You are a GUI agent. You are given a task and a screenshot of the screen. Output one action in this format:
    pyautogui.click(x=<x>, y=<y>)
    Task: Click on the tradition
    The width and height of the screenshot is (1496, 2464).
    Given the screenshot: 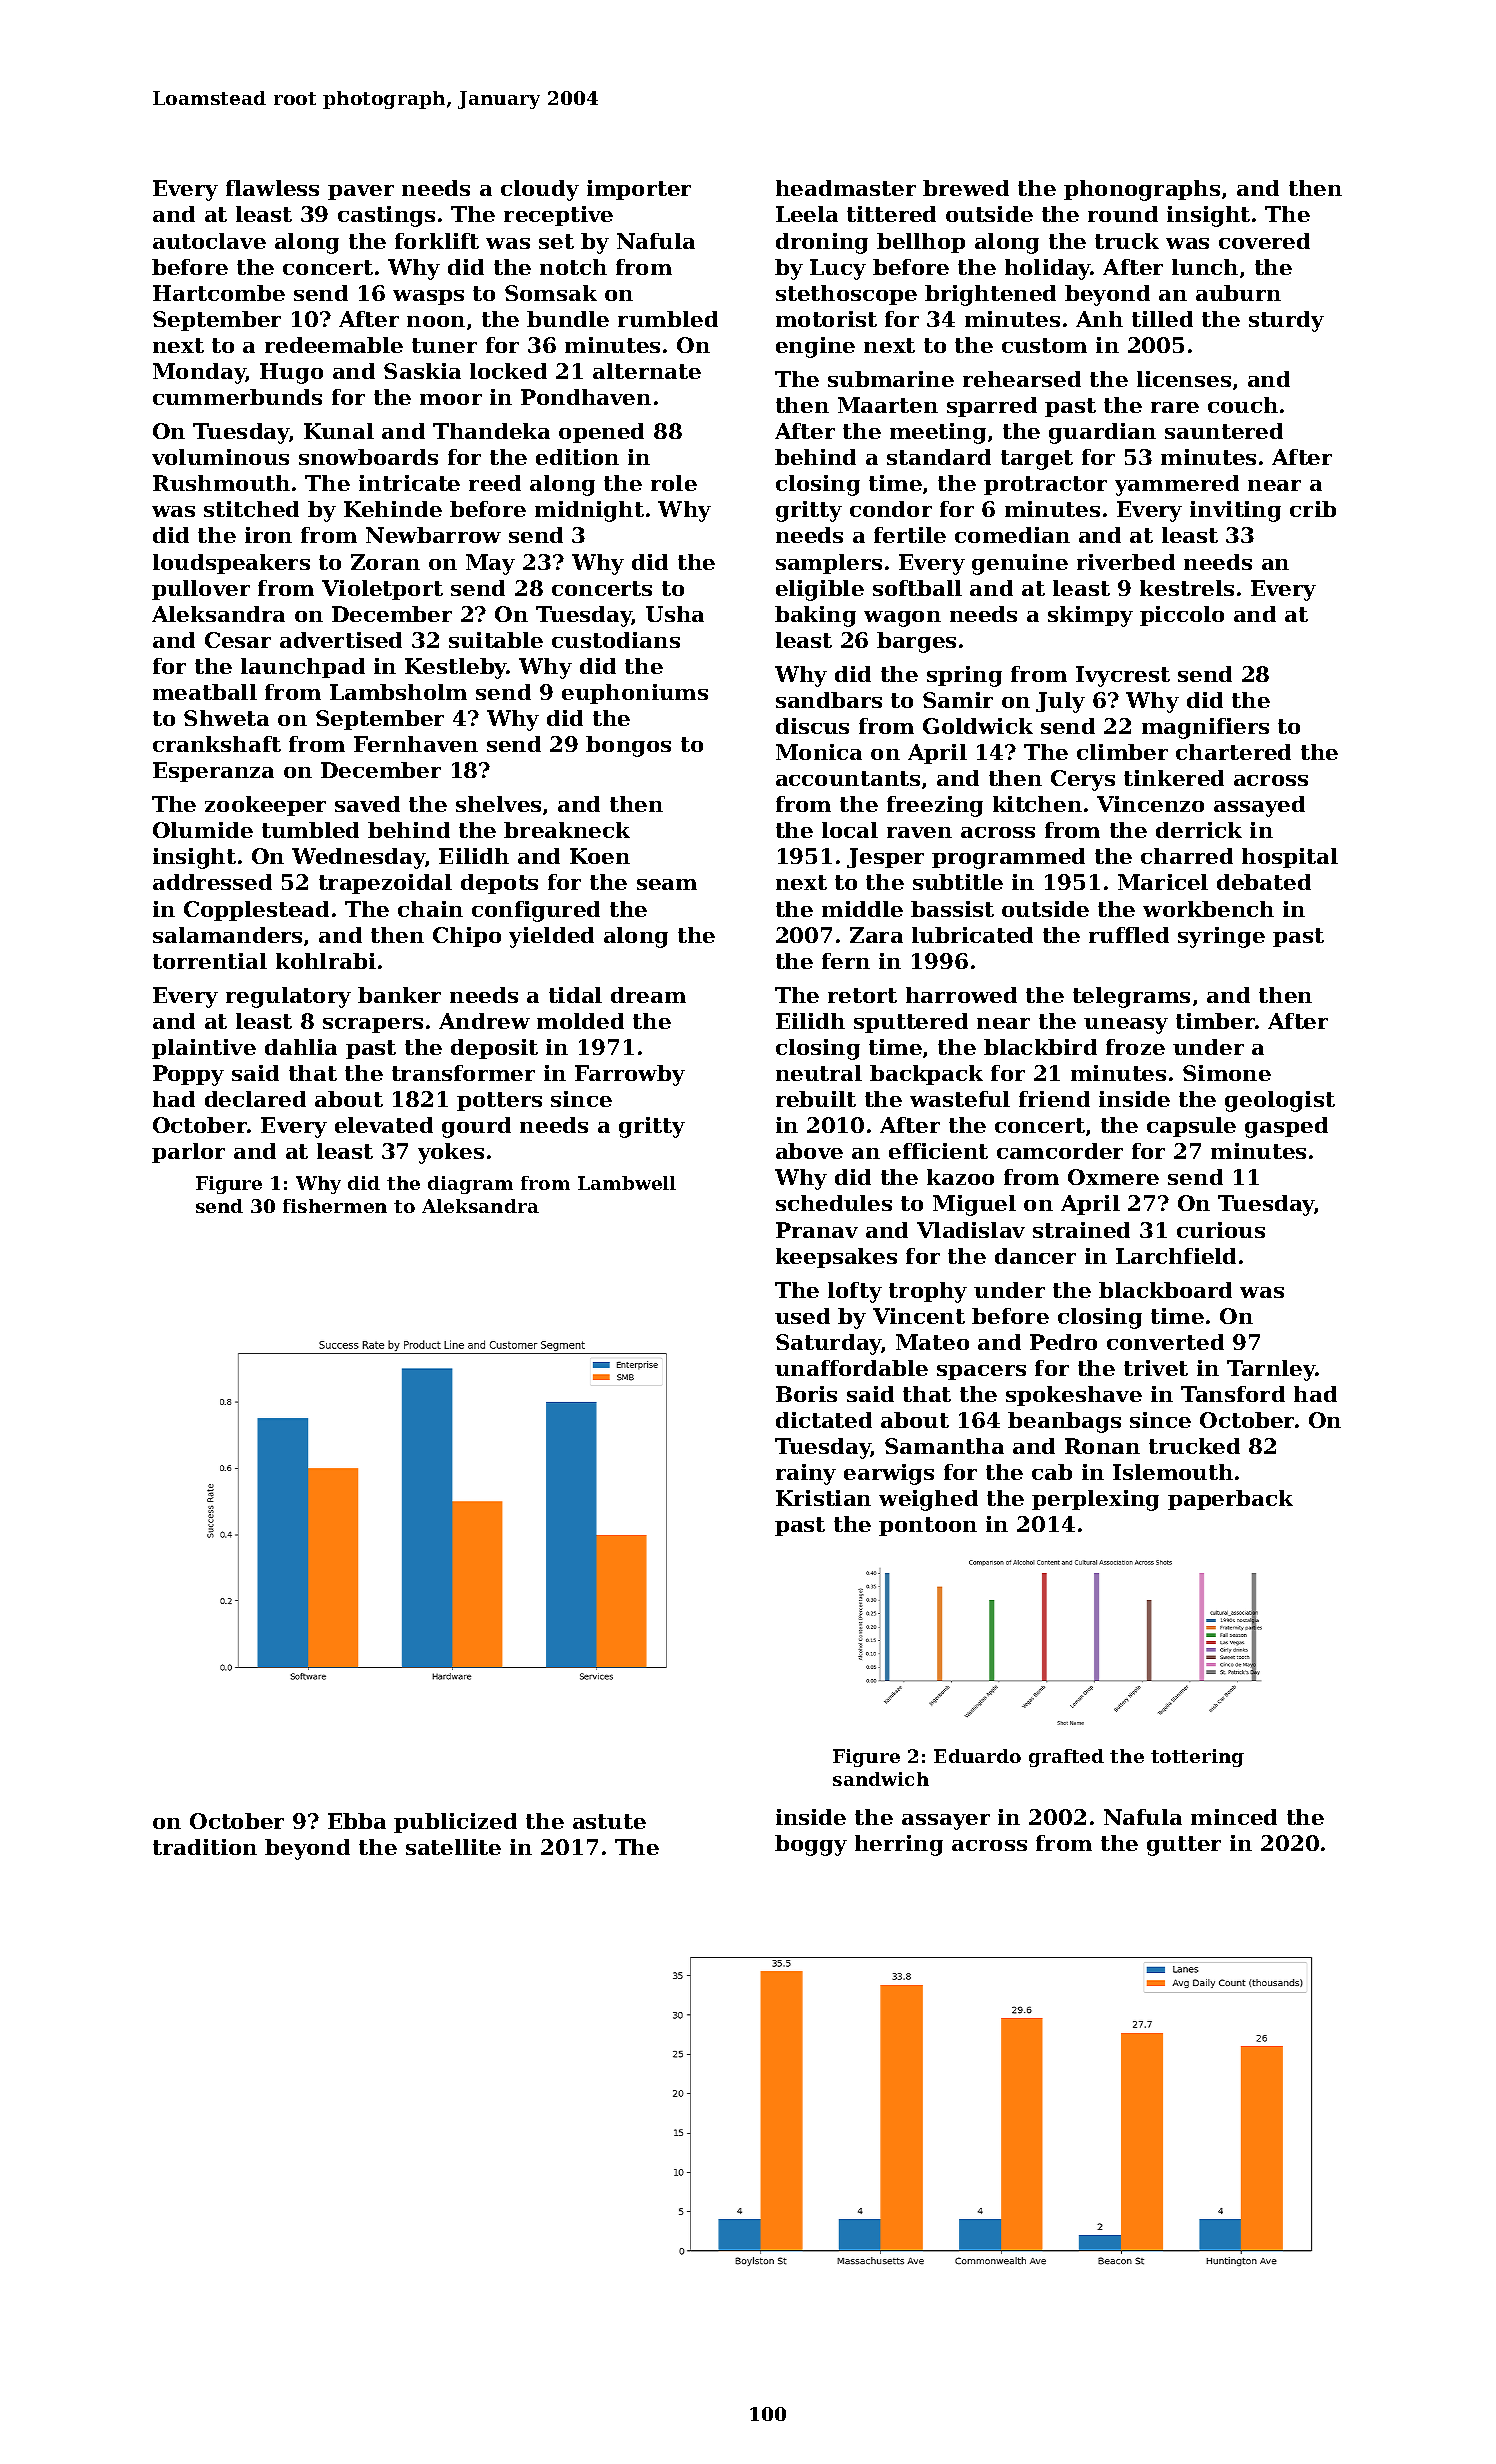 What is the action you would take?
    pyautogui.click(x=205, y=1847)
